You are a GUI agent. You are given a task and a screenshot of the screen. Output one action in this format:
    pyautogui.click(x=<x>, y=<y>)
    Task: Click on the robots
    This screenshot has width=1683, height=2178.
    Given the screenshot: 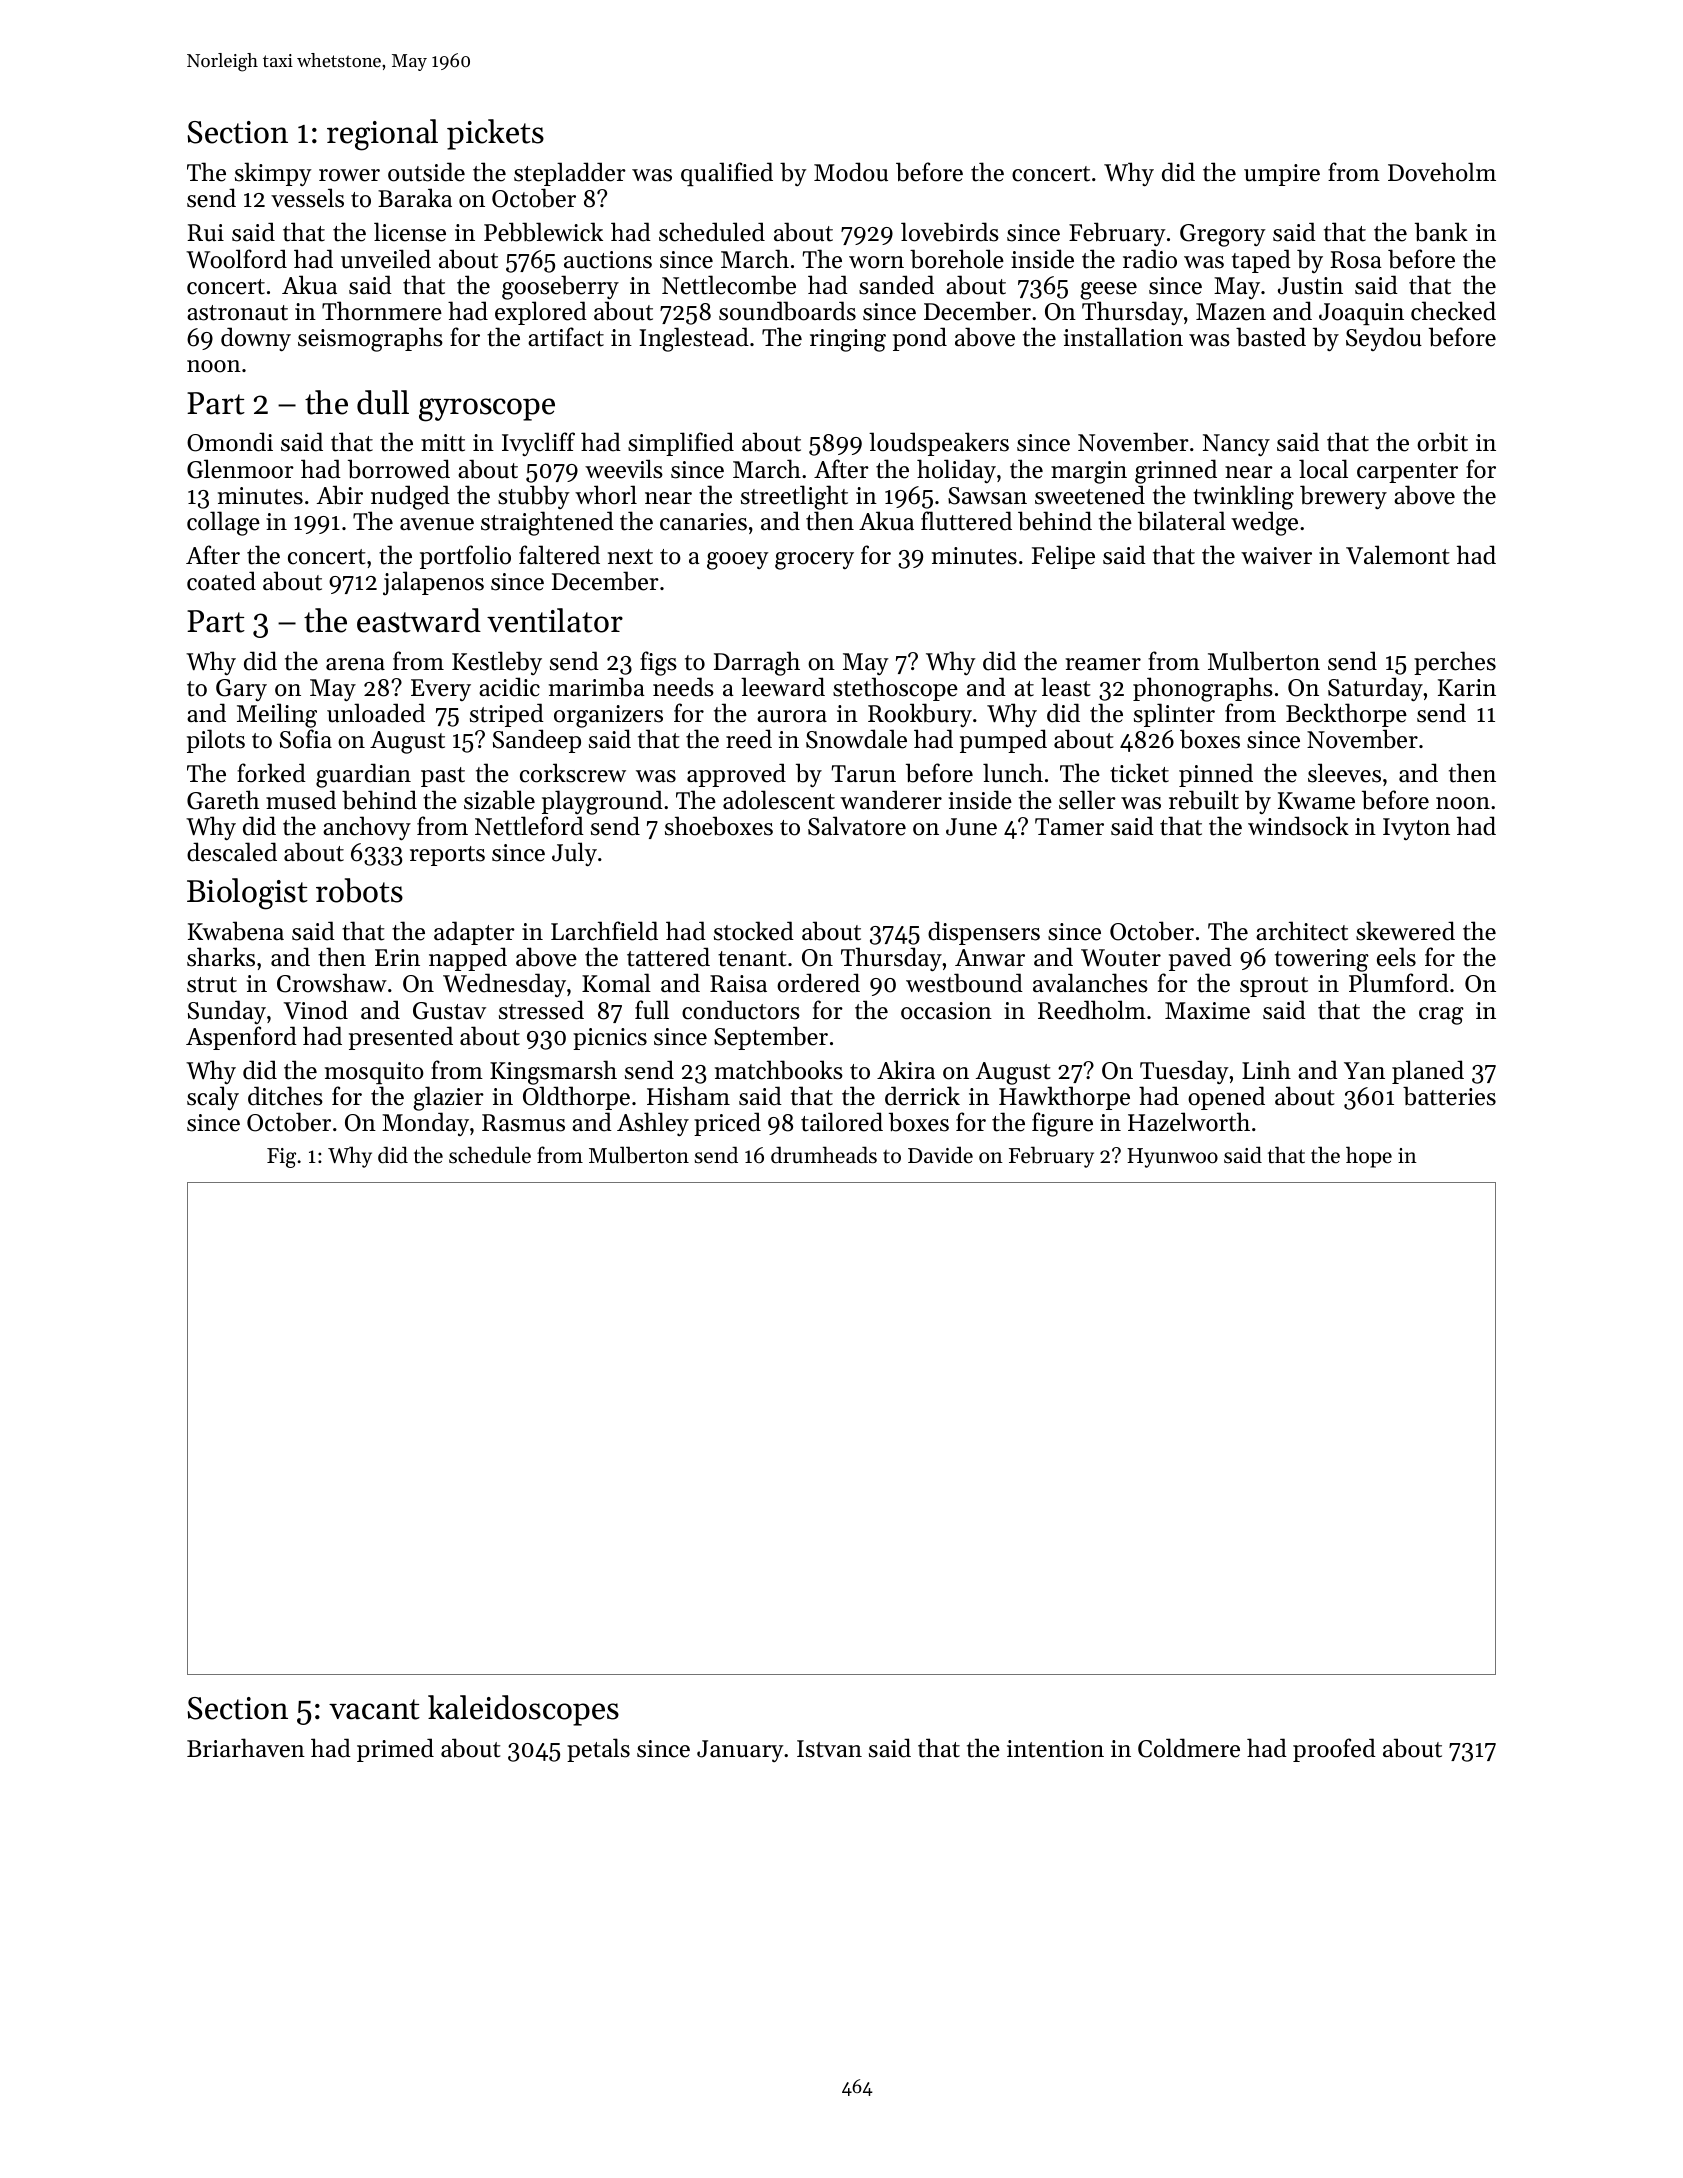 What is the action you would take?
    pyautogui.click(x=359, y=890)
